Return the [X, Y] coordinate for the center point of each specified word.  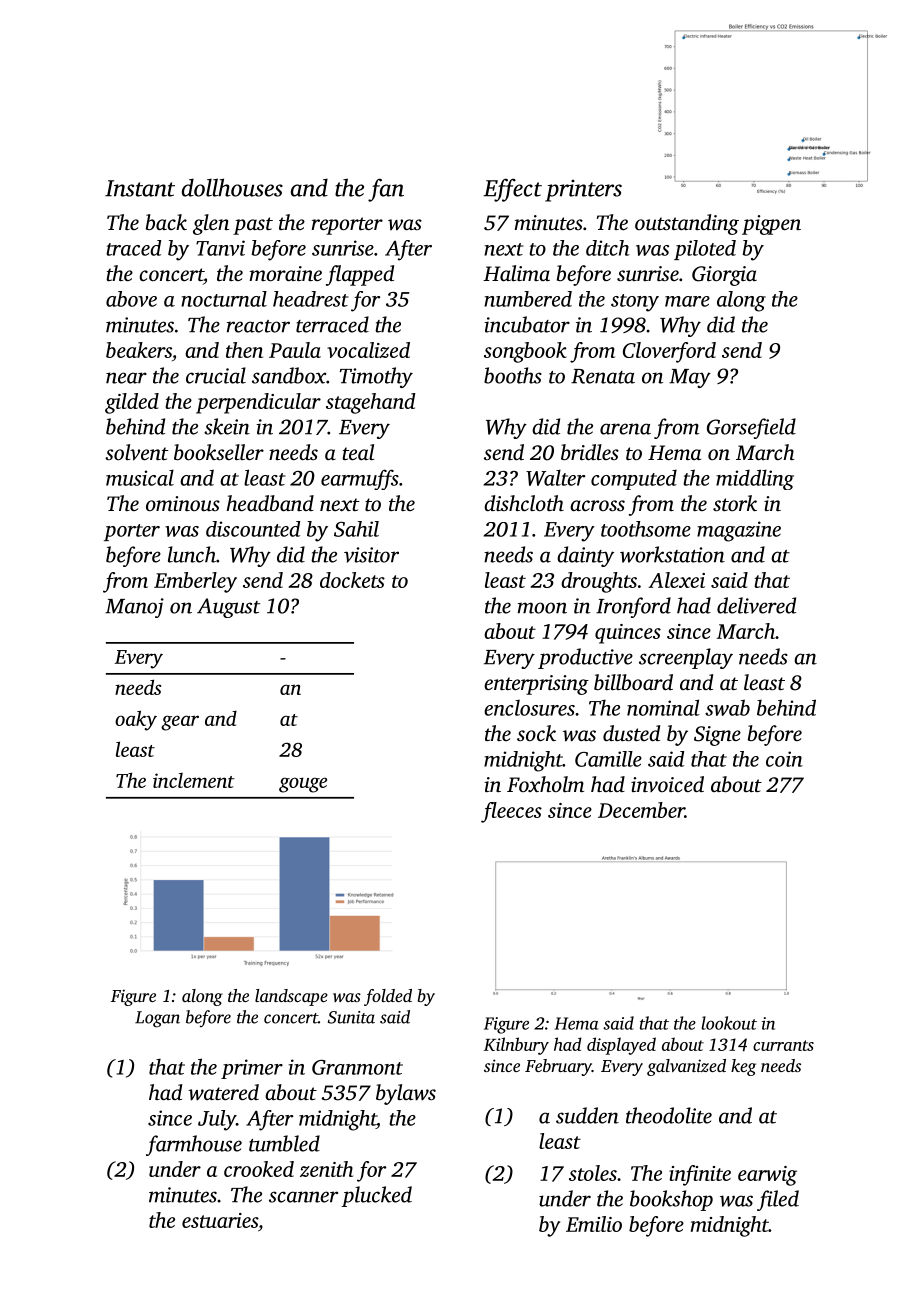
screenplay [686, 658]
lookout [729, 1023]
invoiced [667, 784]
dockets [352, 580]
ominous [183, 503]
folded [388, 997]
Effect [512, 190]
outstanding [687, 224]
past [253, 226]
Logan [157, 1019]
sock [536, 733]
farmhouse [194, 1145]
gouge [303, 785]
